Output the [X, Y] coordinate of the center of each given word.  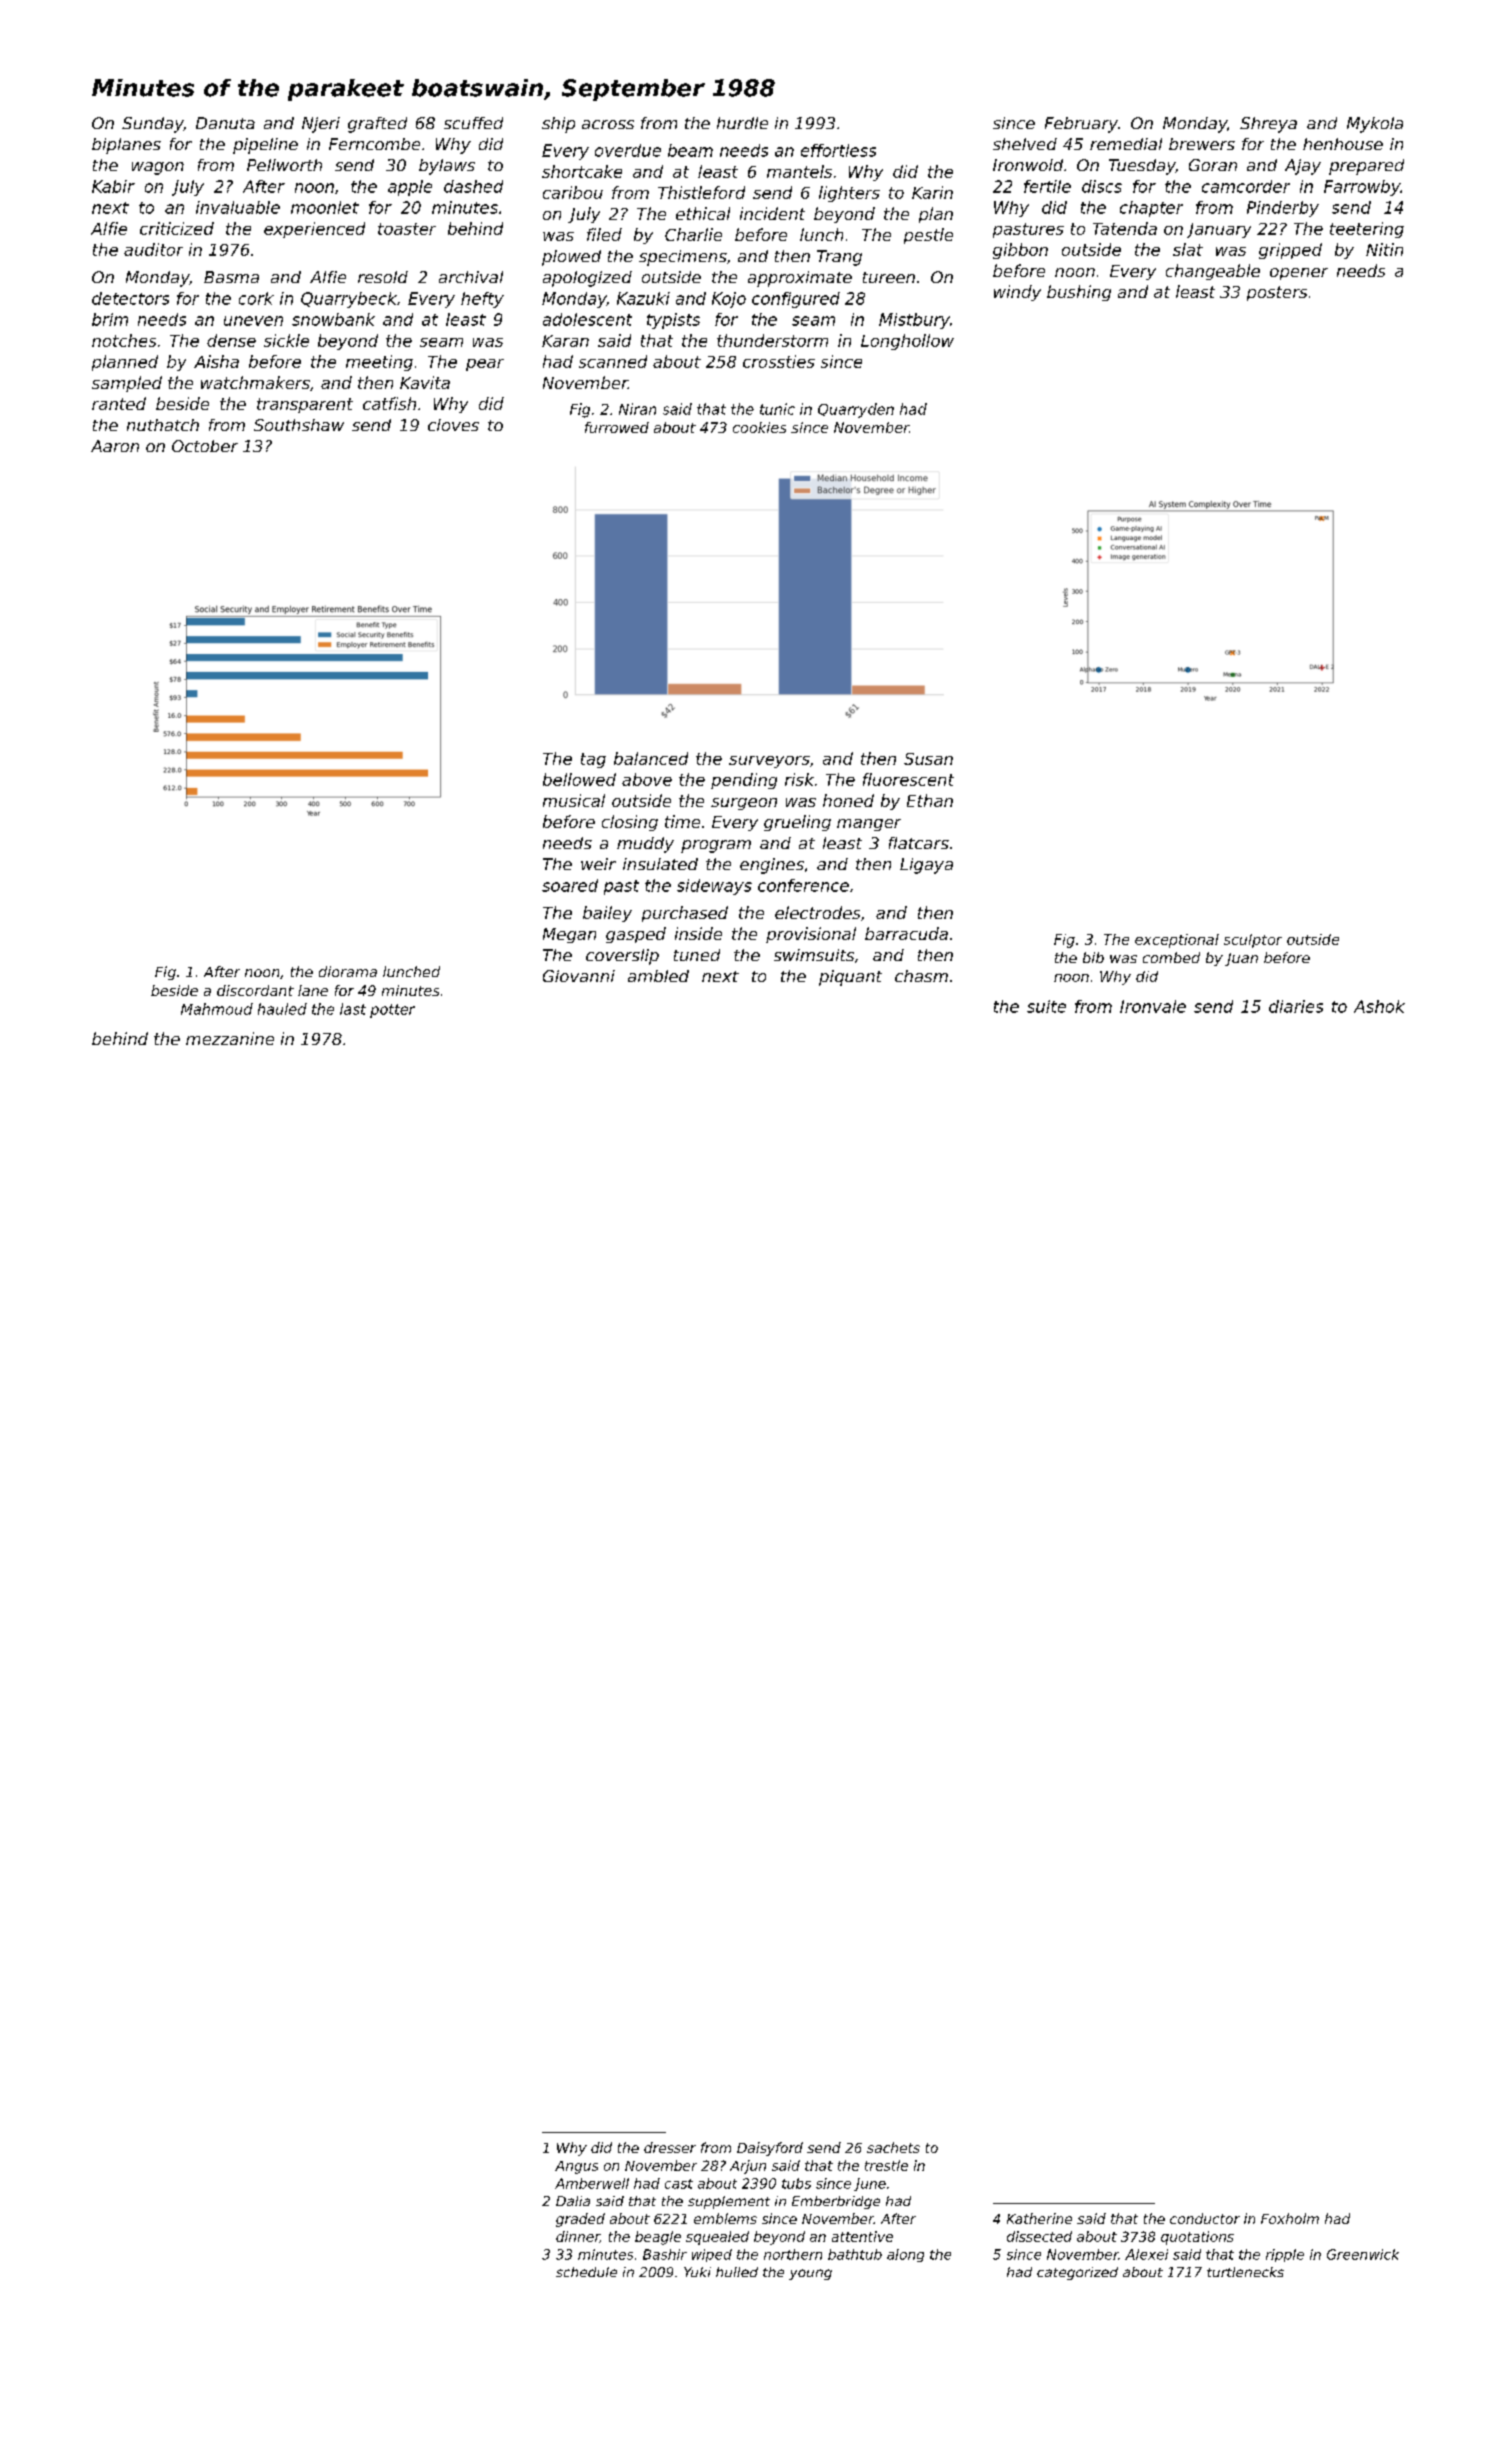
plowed [571, 258]
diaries [1296, 1006]
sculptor [1253, 941]
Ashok [1379, 1006]
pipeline [265, 146]
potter [392, 1011]
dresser [670, 2147]
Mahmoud [217, 1009]
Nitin [1384, 249]
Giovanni [579, 976]
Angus [576, 2167]
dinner [578, 2237]
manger [869, 825]
